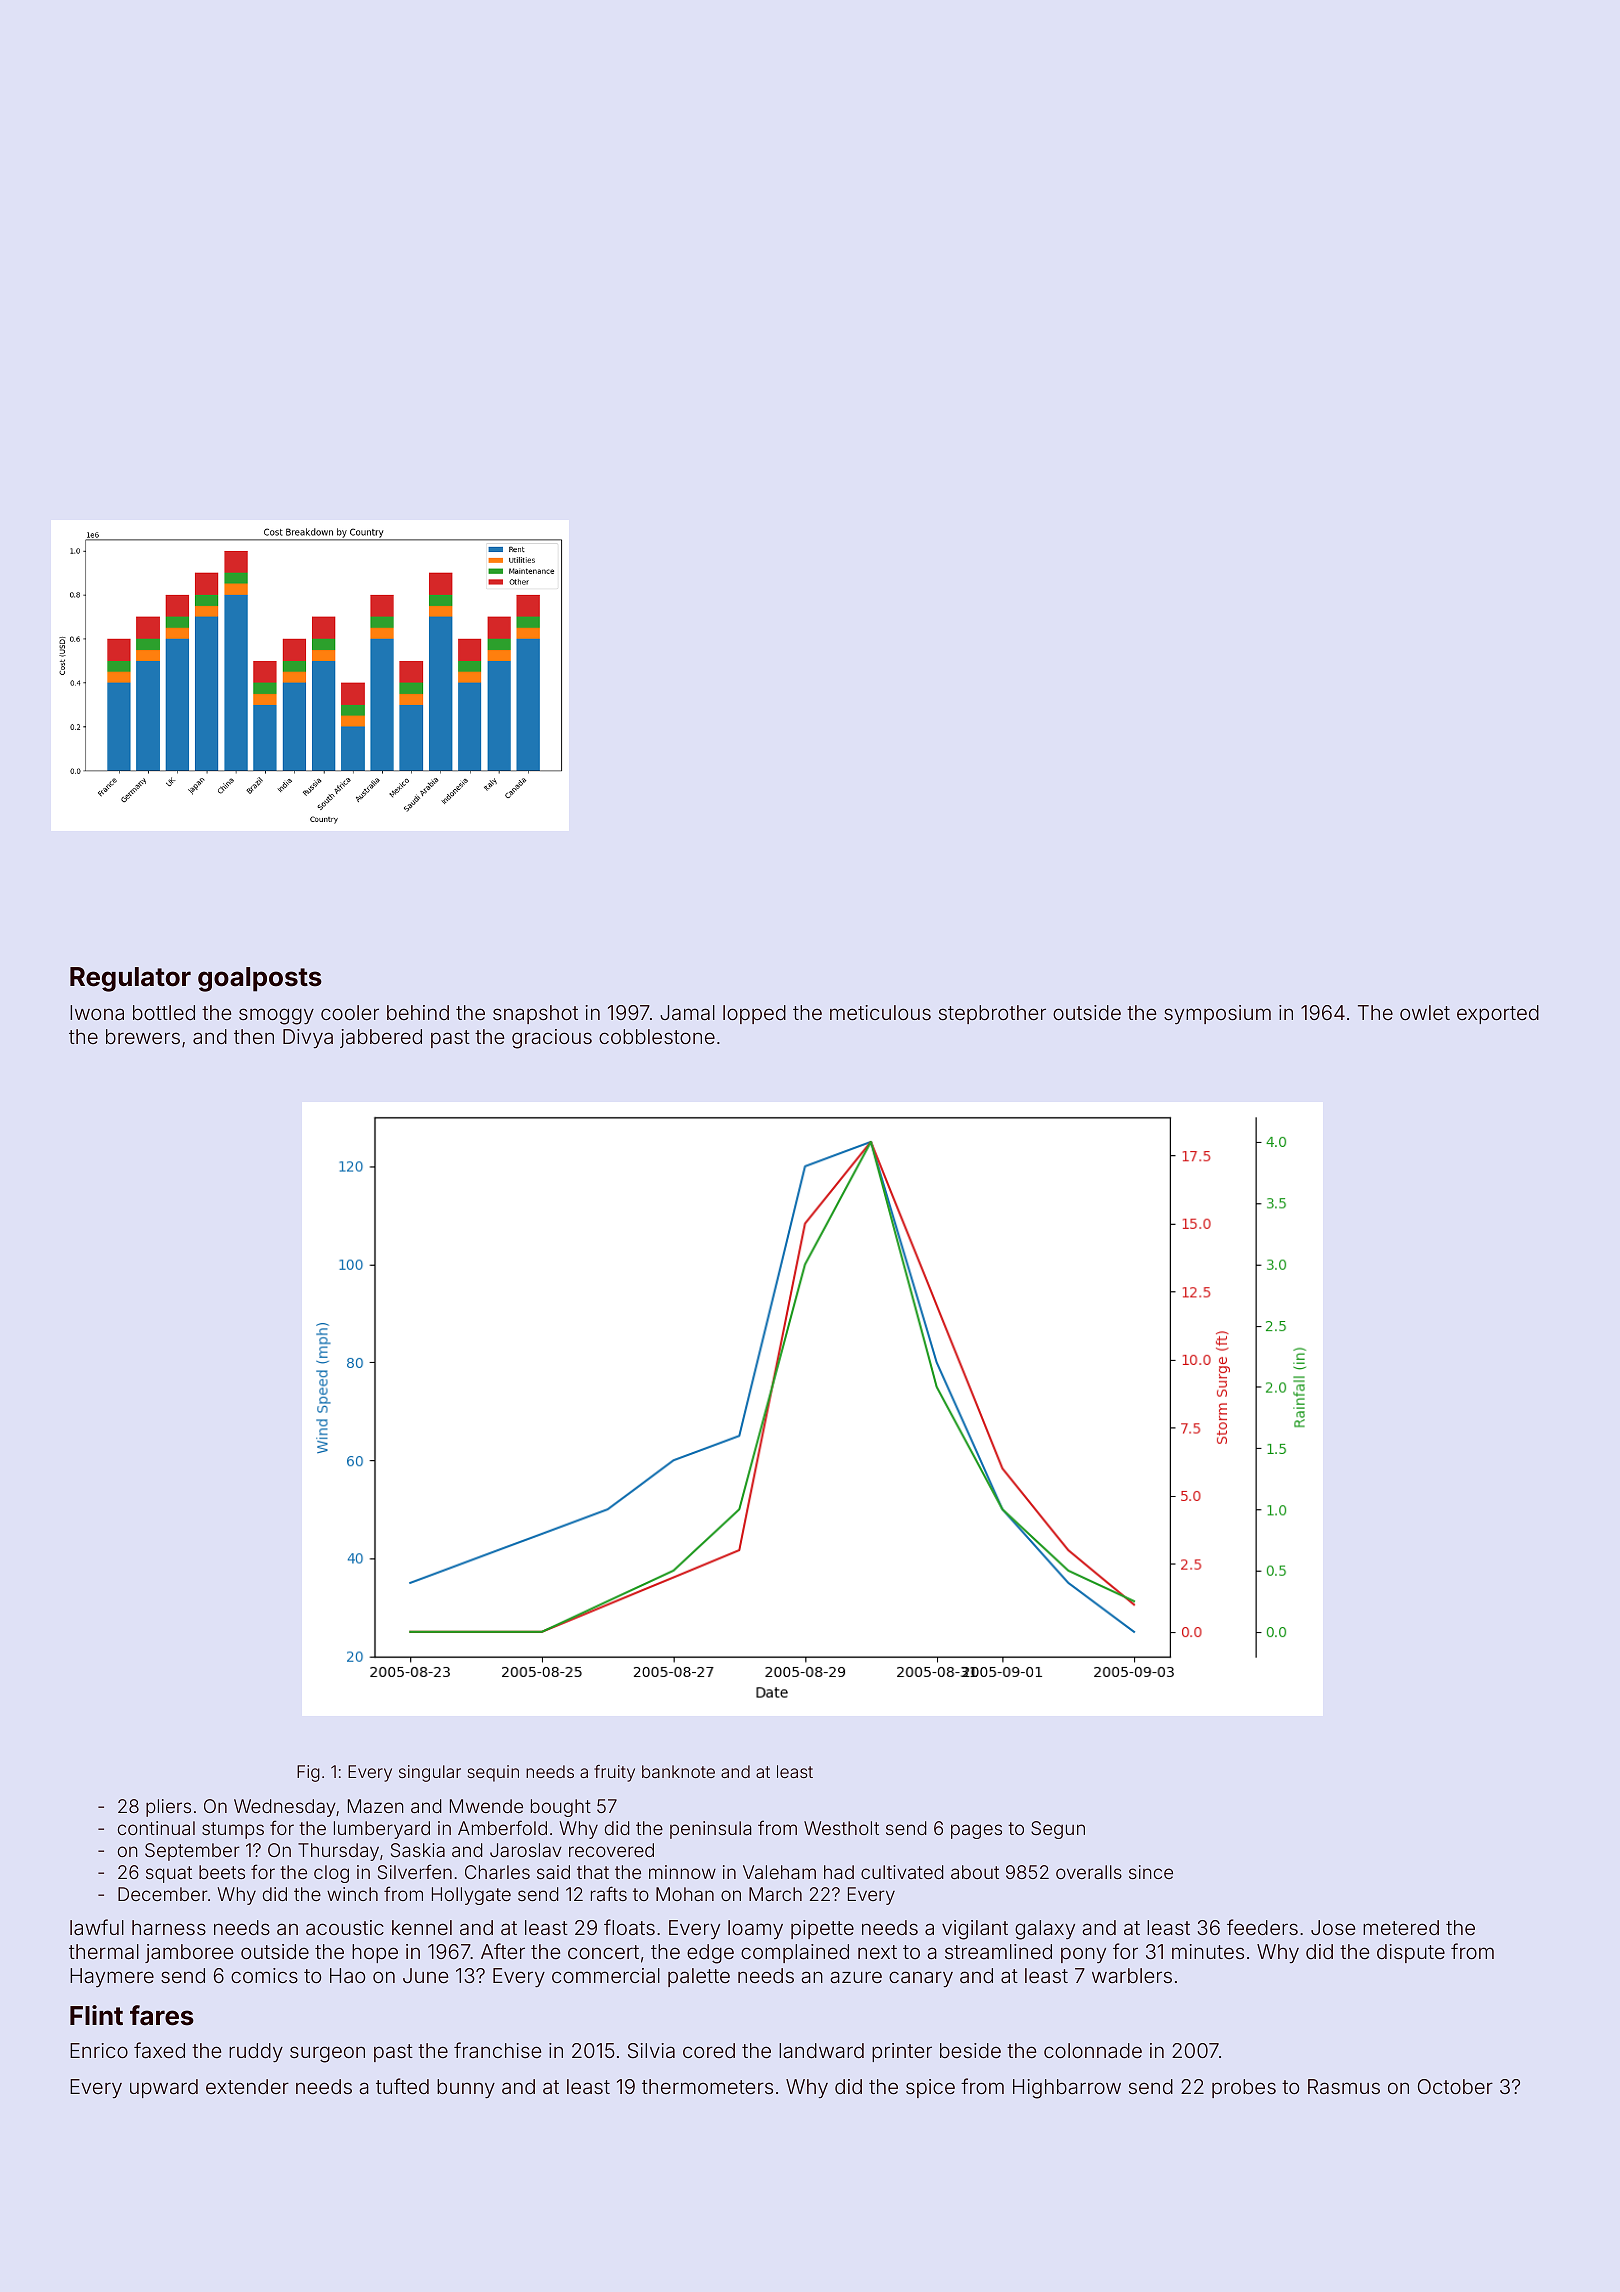  I want to click on extender, so click(247, 2086).
